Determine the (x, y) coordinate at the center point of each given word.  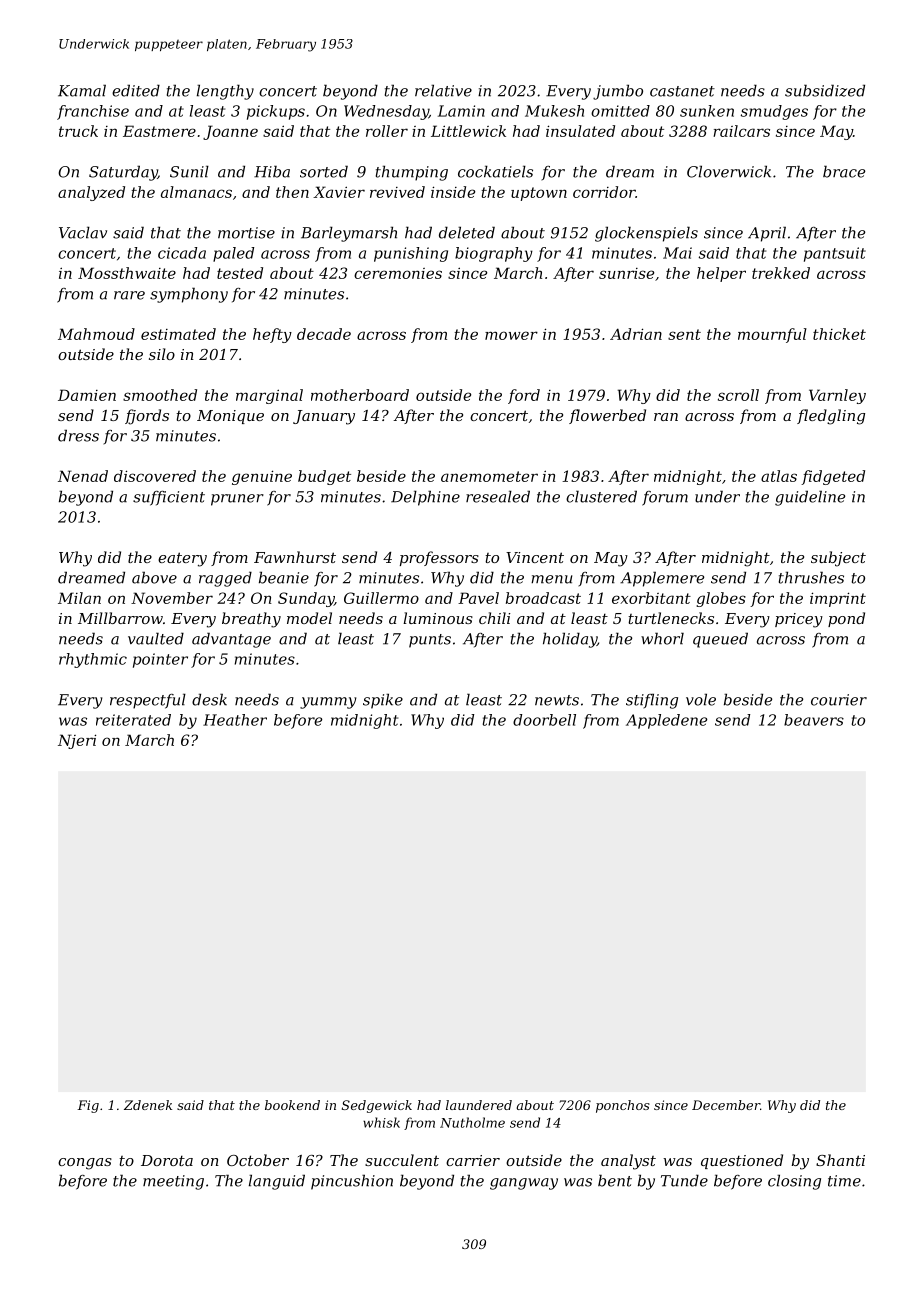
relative (443, 90)
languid (277, 1182)
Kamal (82, 90)
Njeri (77, 741)
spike (383, 701)
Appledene (666, 721)
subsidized (825, 90)
